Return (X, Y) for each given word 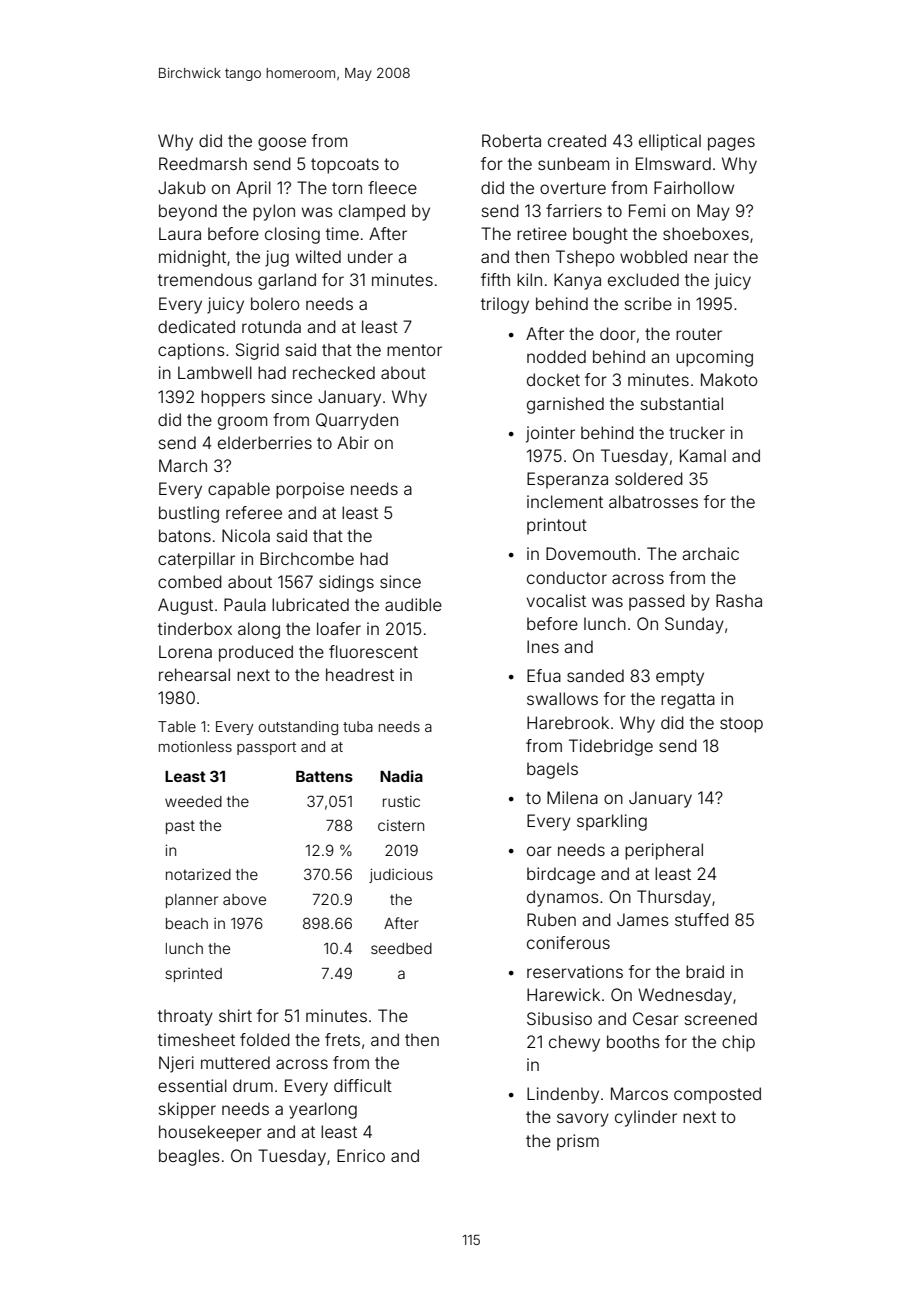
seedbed (401, 948)
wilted (318, 256)
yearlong (323, 1110)
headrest (360, 674)
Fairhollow (694, 187)
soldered (649, 478)
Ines (543, 646)
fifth (495, 279)
